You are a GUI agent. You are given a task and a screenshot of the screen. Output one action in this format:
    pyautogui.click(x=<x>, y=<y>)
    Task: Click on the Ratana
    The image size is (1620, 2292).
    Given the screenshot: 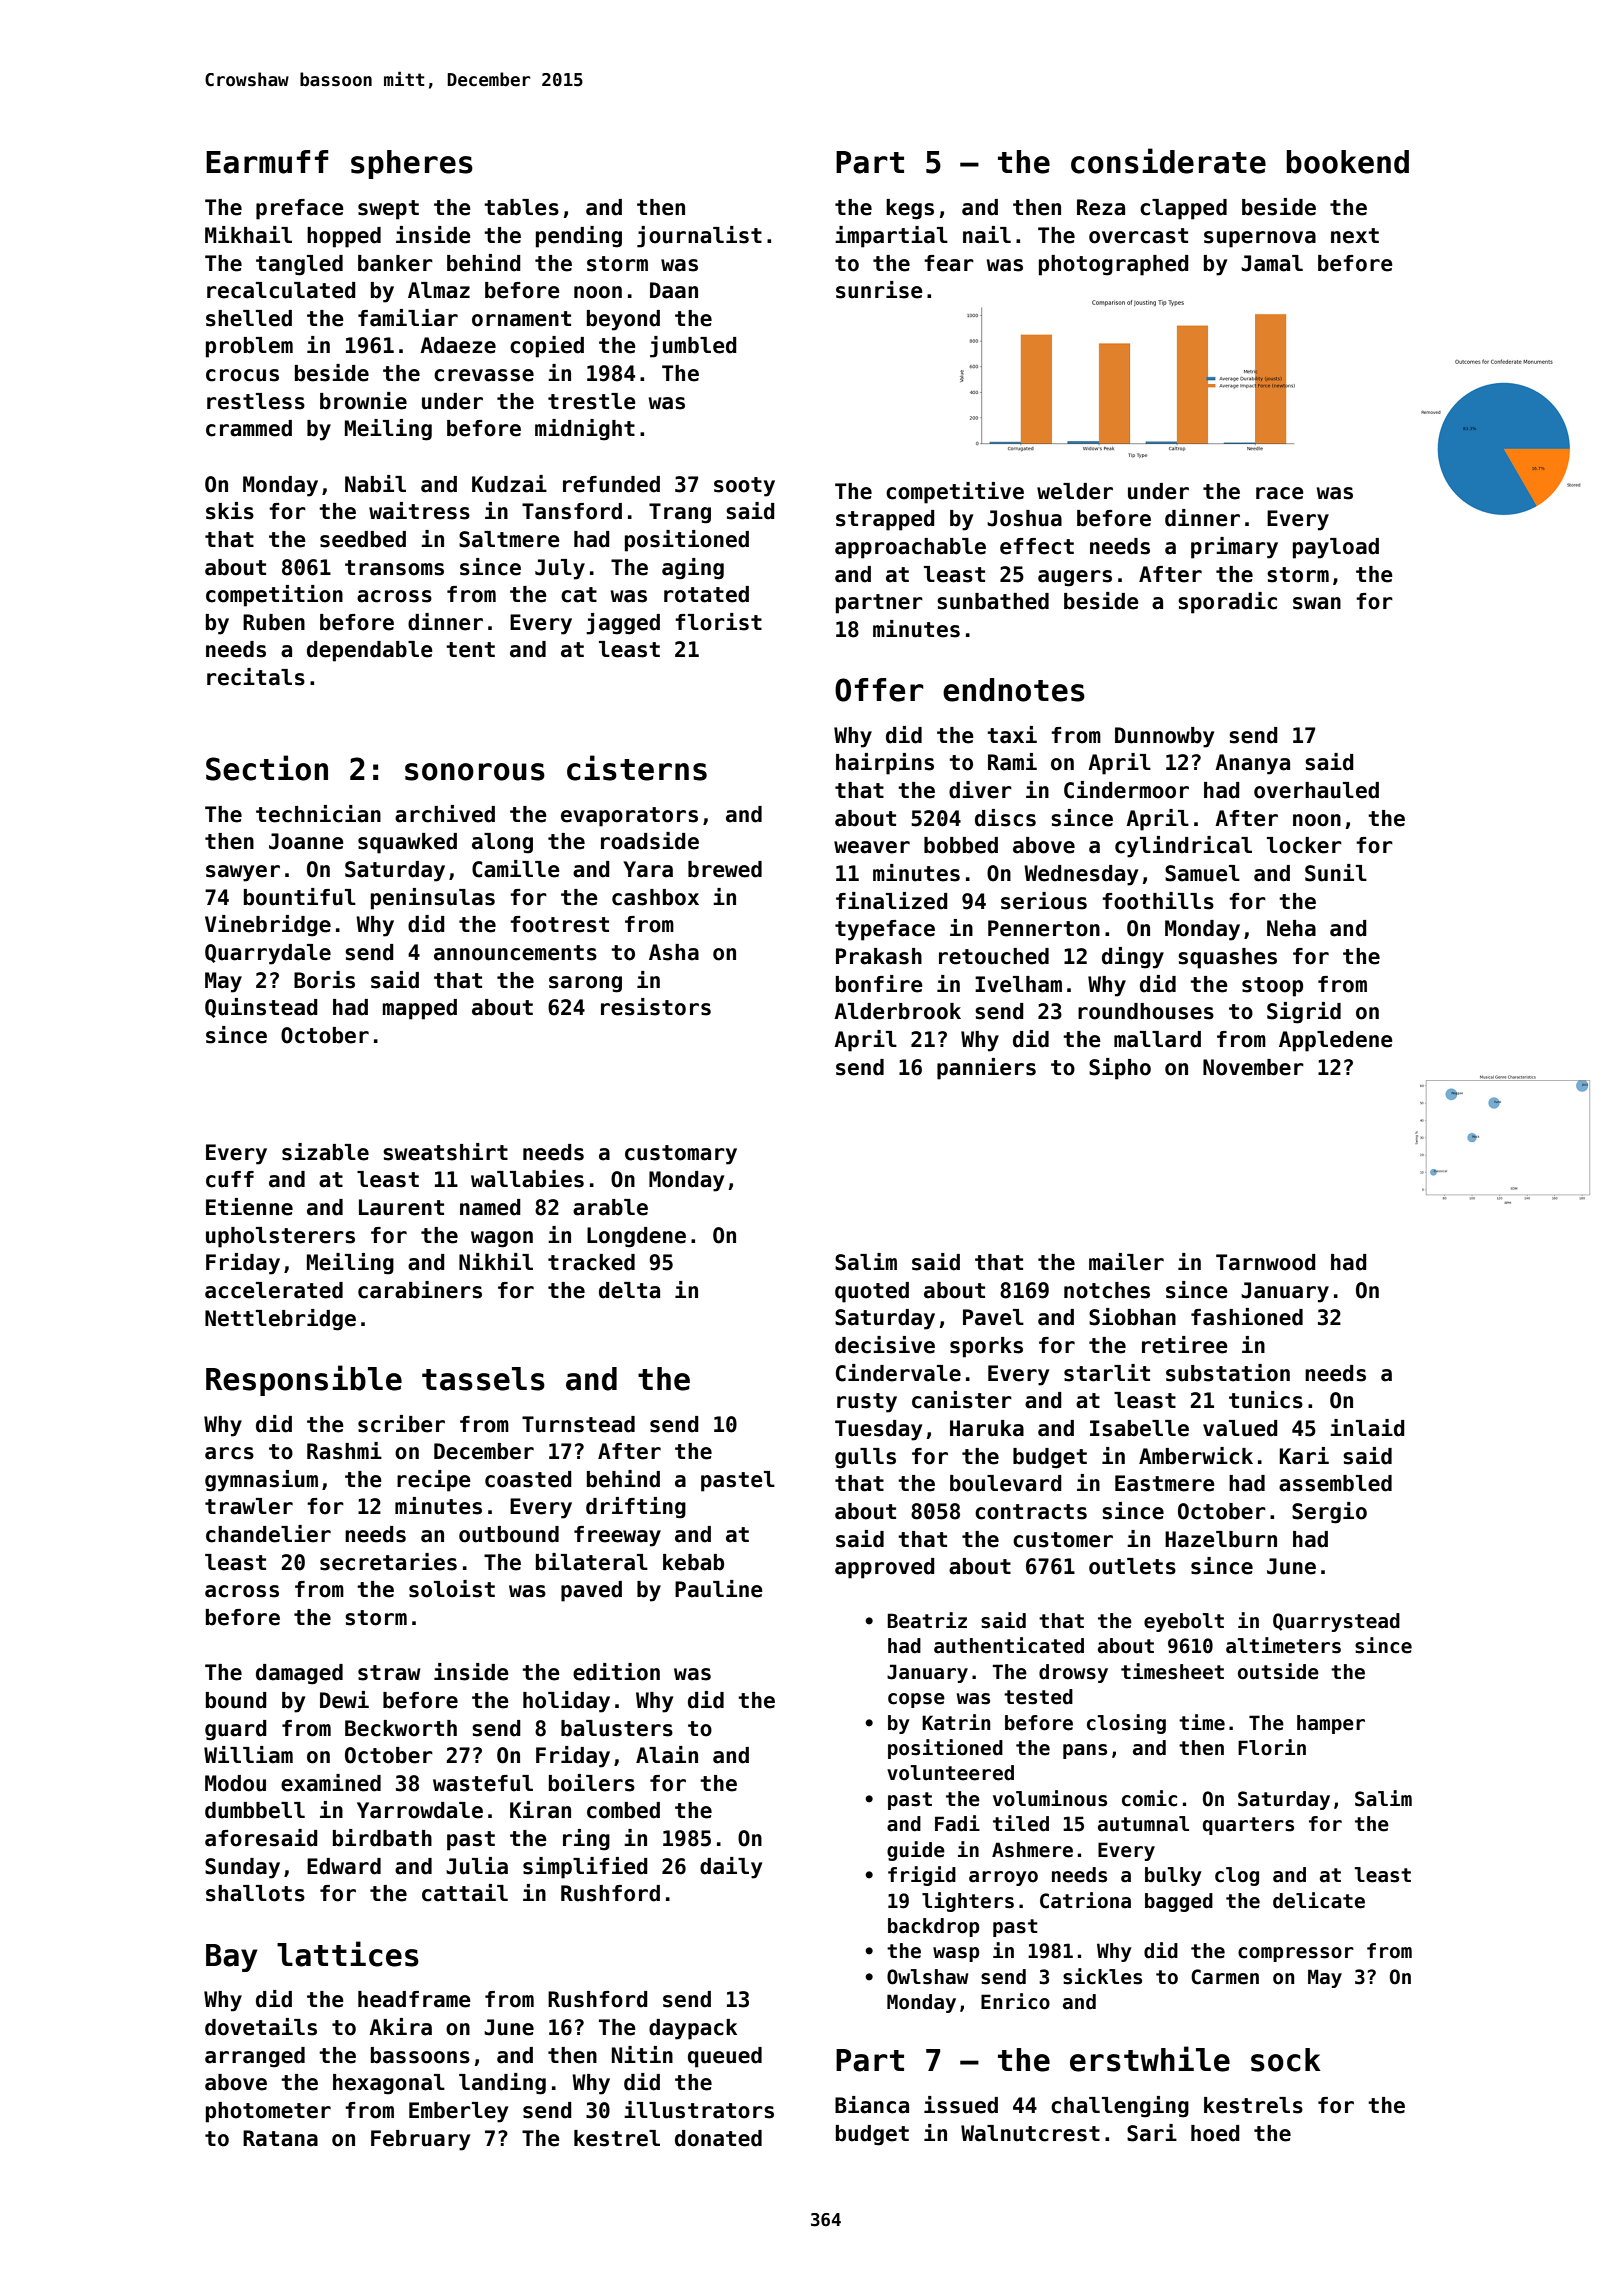 What is the action you would take?
    pyautogui.click(x=280, y=2138)
